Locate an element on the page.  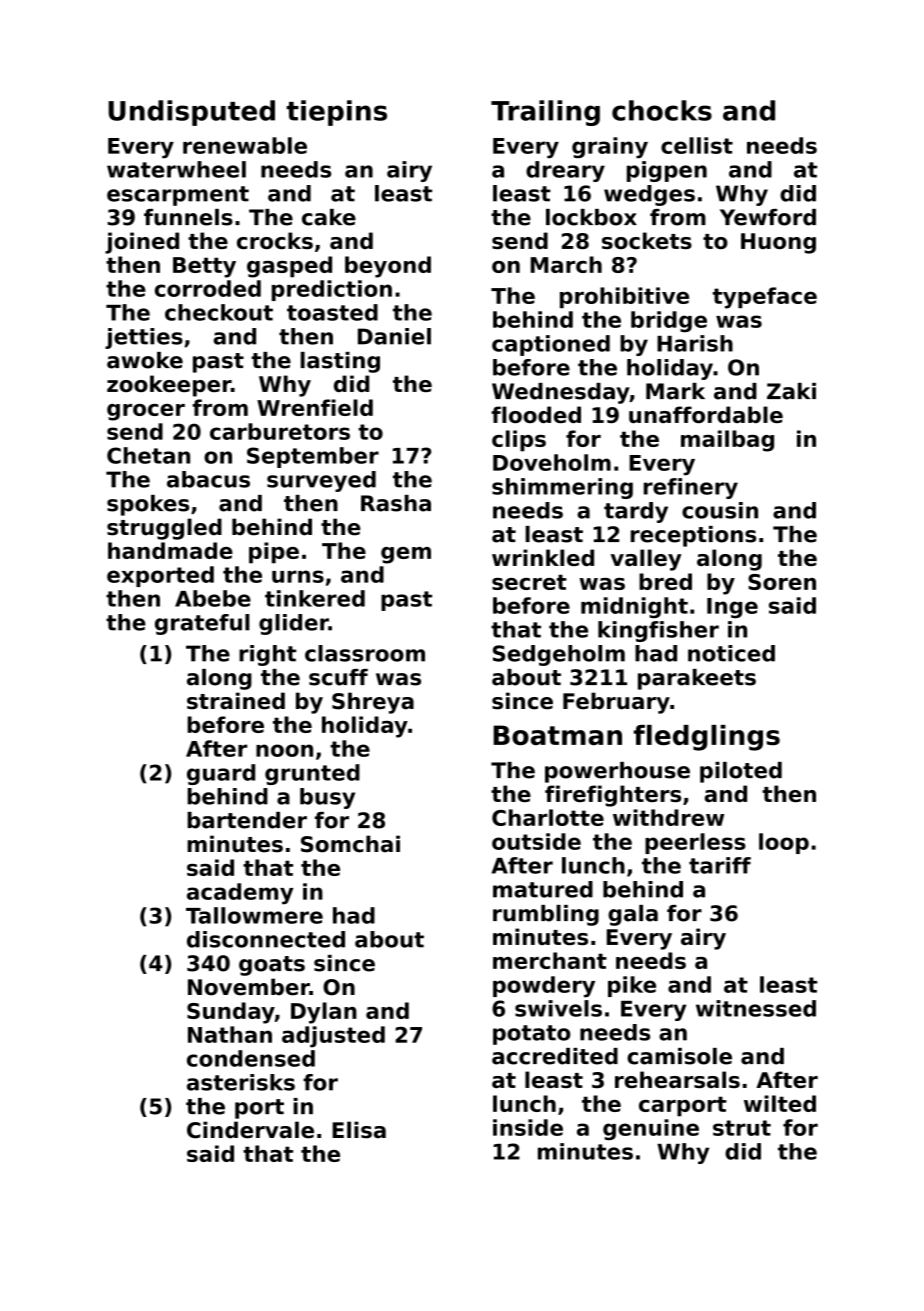
Tallowmere is located at coordinates (254, 915).
